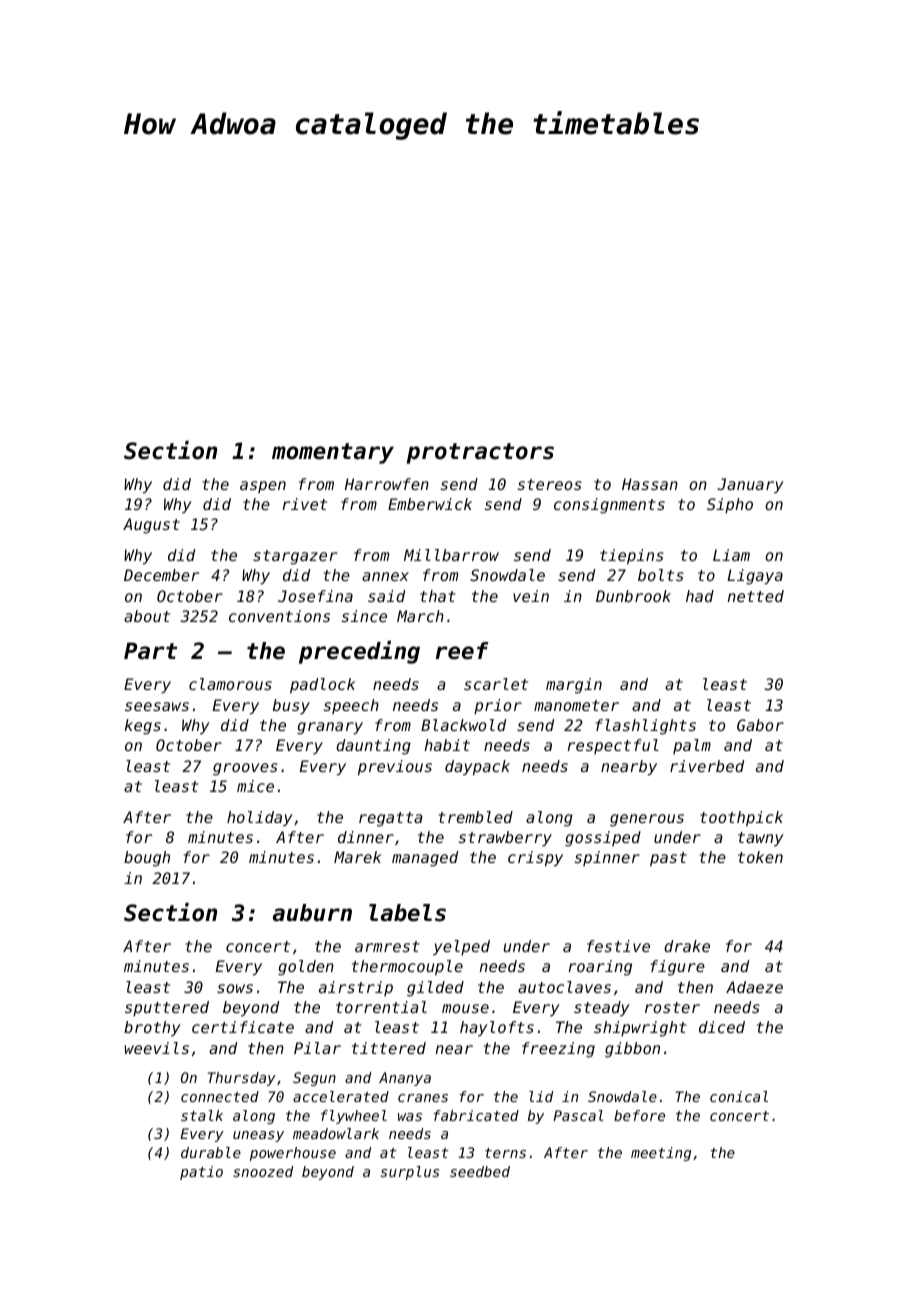 The width and height of the document is (908, 1316). Describe the element at coordinates (373, 747) in the document. I see `daunting` at that location.
